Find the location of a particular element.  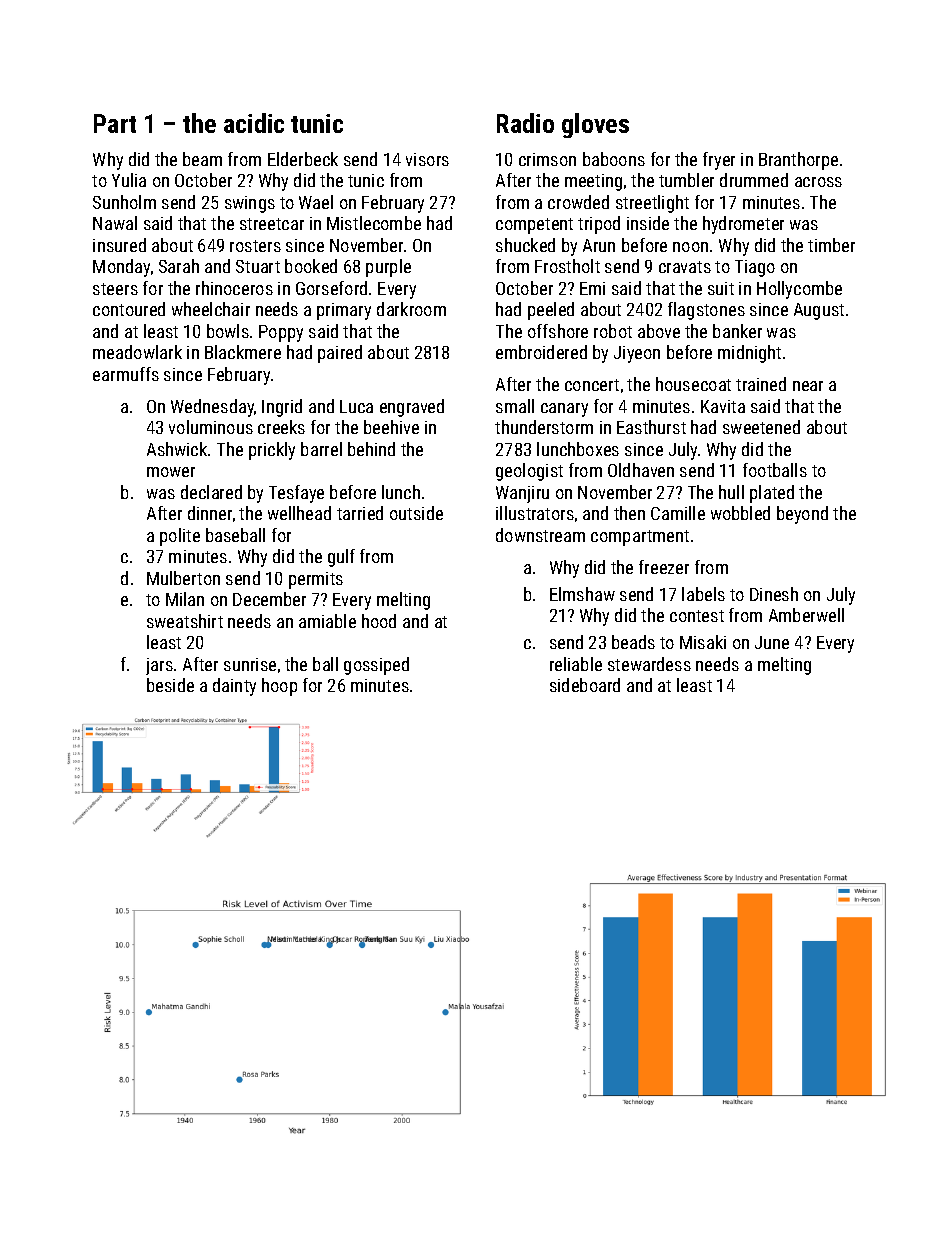

acidic is located at coordinates (254, 123).
